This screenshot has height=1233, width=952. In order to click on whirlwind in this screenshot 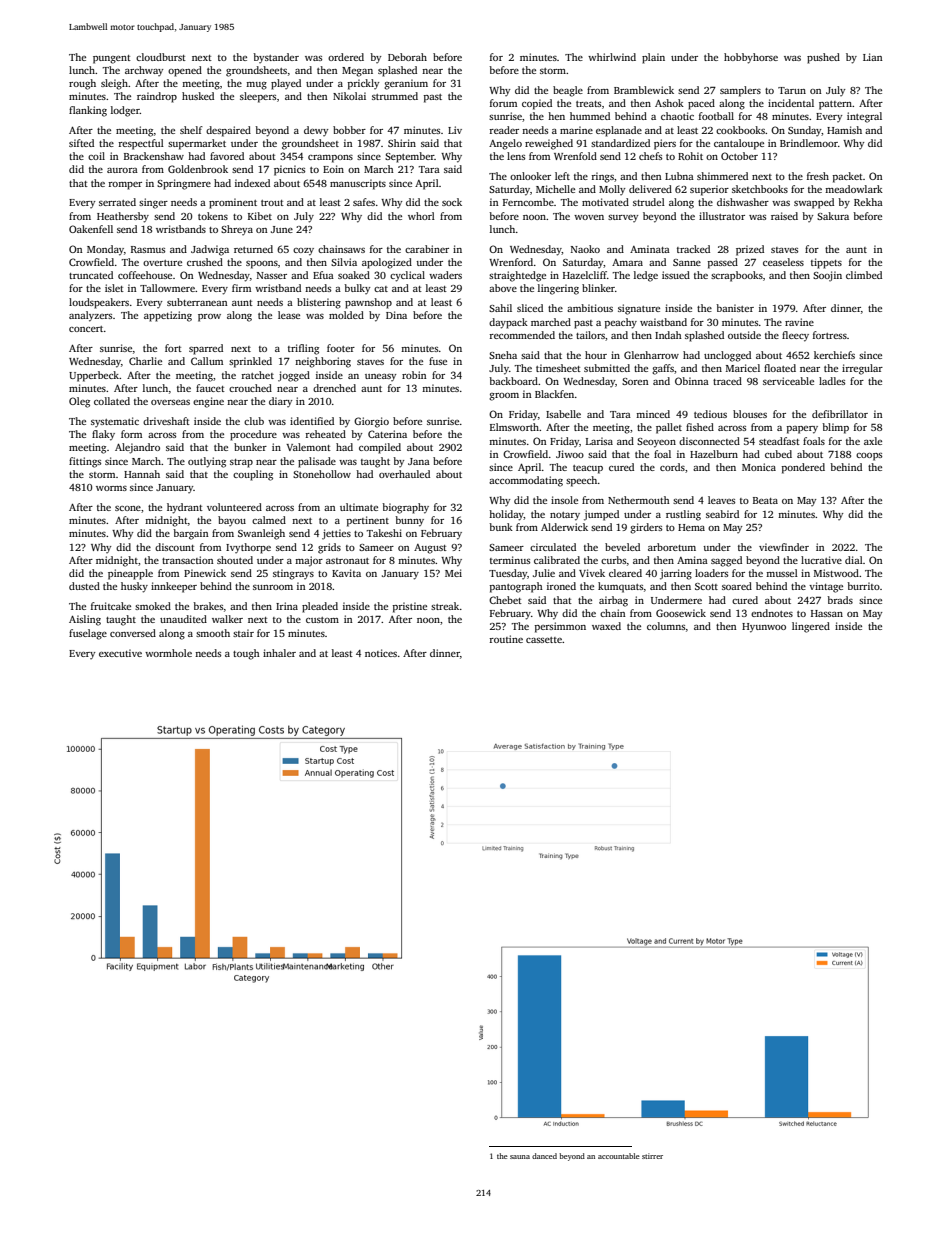, I will do `click(612, 57)`.
